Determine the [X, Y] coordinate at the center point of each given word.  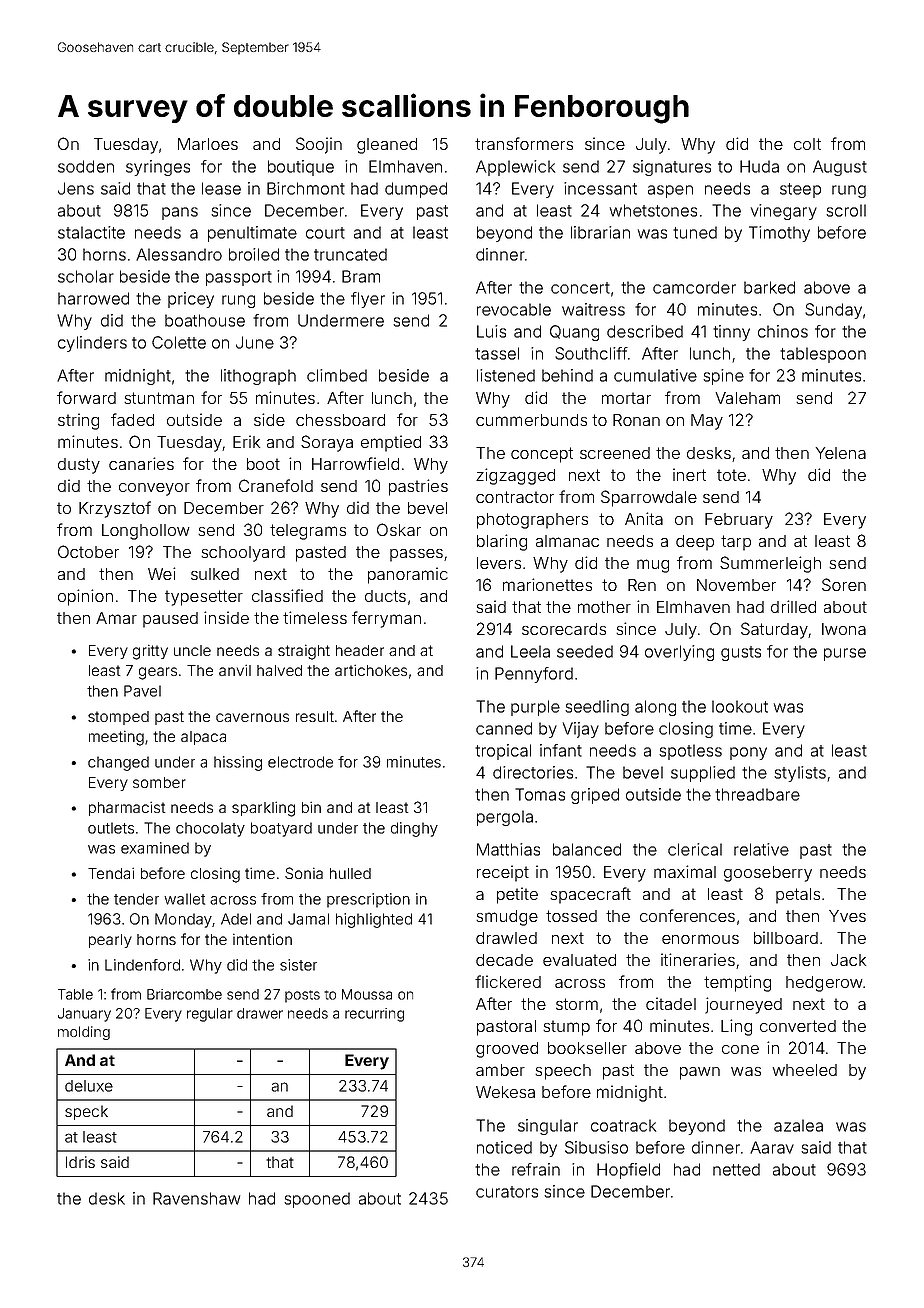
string [78, 421]
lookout [740, 706]
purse [845, 654]
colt [807, 144]
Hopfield [628, 1171]
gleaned [387, 146]
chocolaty [210, 829]
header [360, 650]
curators [507, 1192]
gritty [150, 652]
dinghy [414, 829]
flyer [368, 300]
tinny [731, 333]
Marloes [208, 144]
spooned [317, 1200]
